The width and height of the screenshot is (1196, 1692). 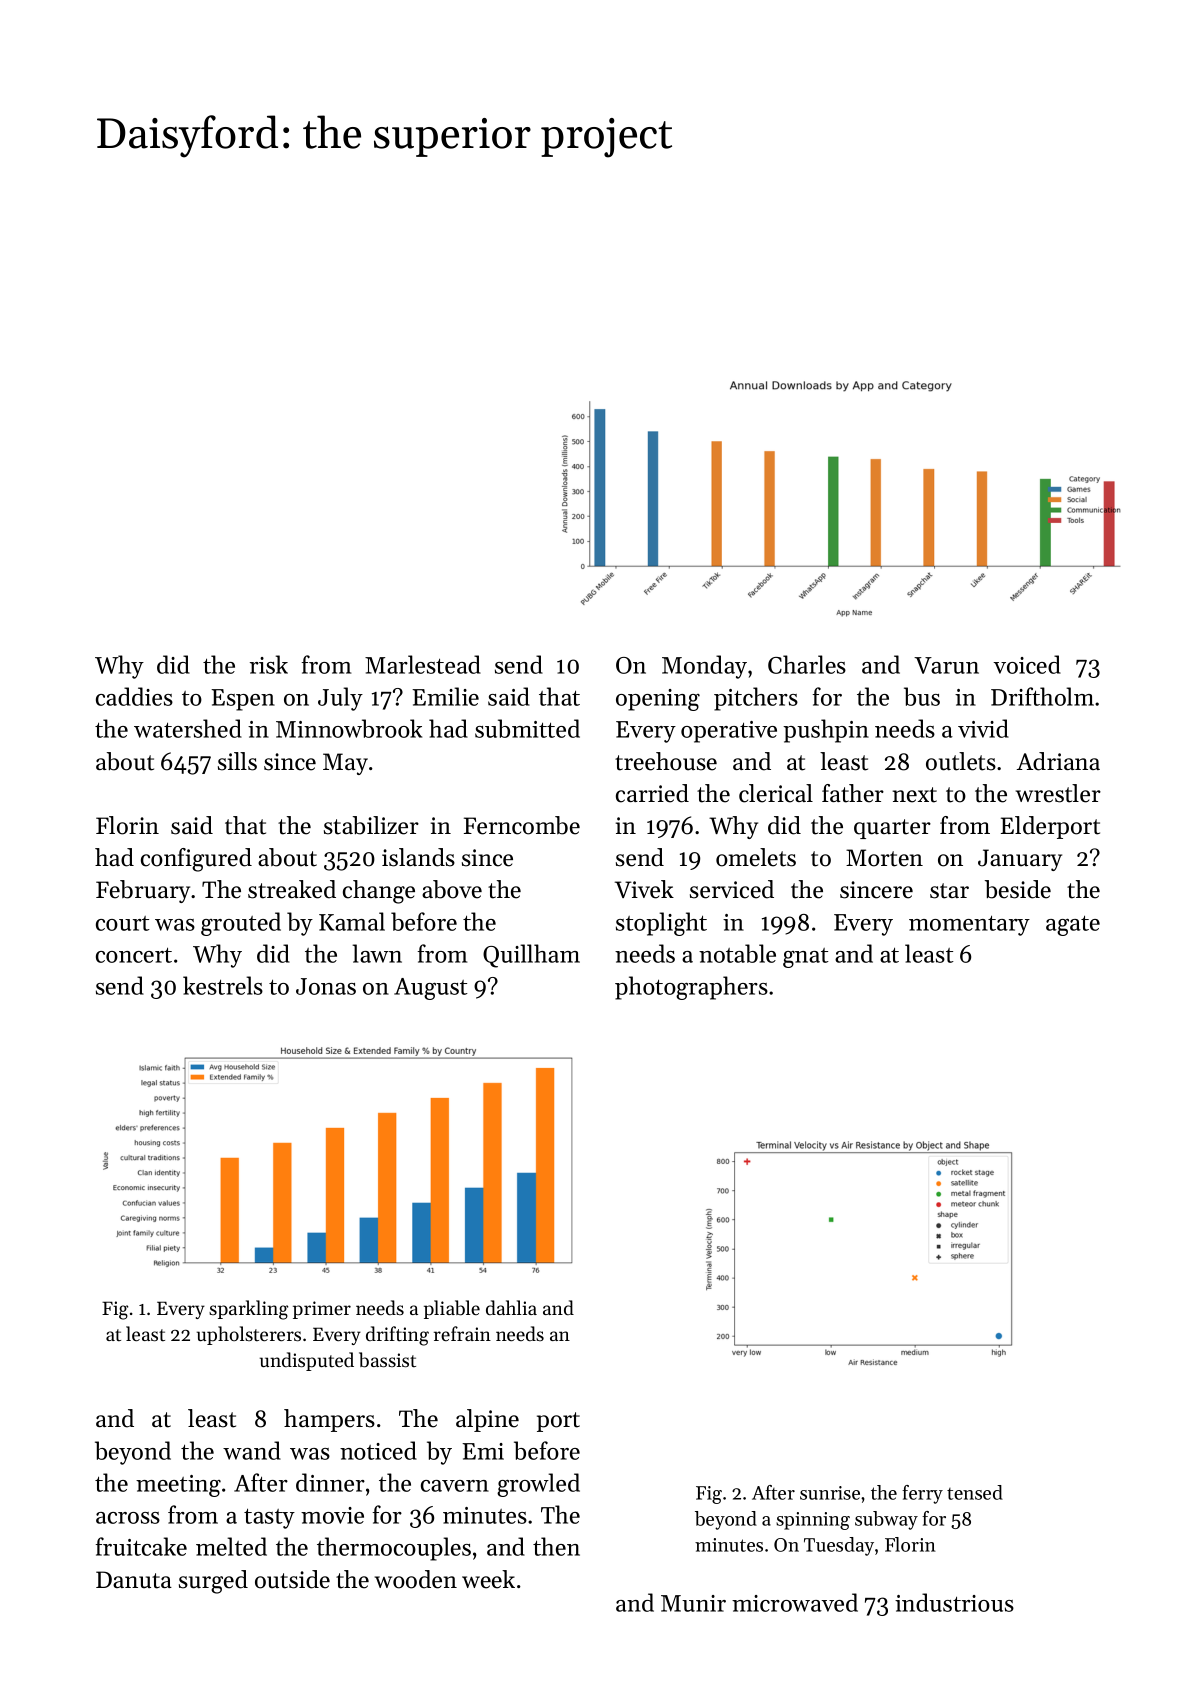 What do you see at coordinates (527, 728) in the screenshot?
I see `submitted` at bounding box center [527, 728].
